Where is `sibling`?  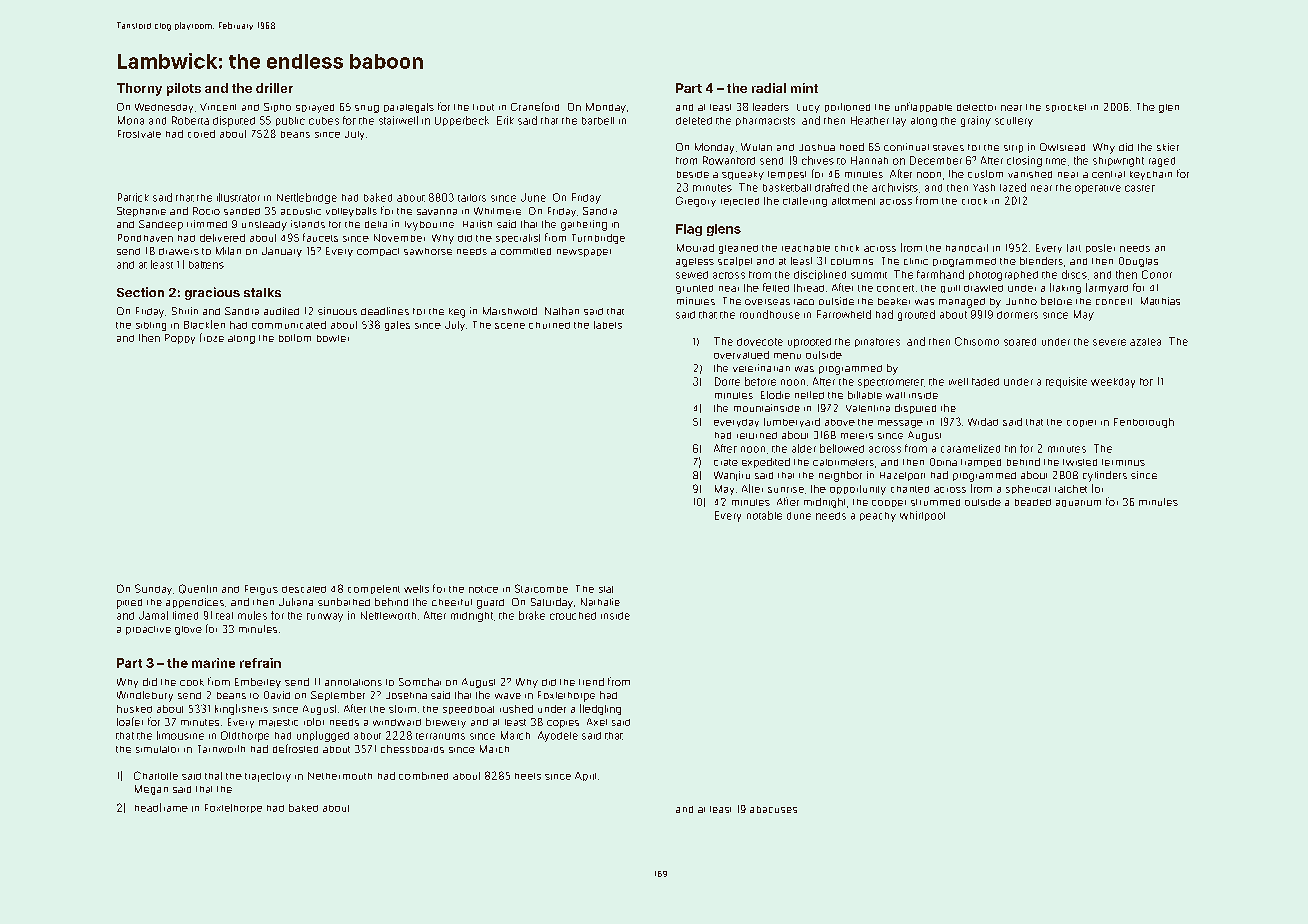
sibling is located at coordinates (151, 326).
